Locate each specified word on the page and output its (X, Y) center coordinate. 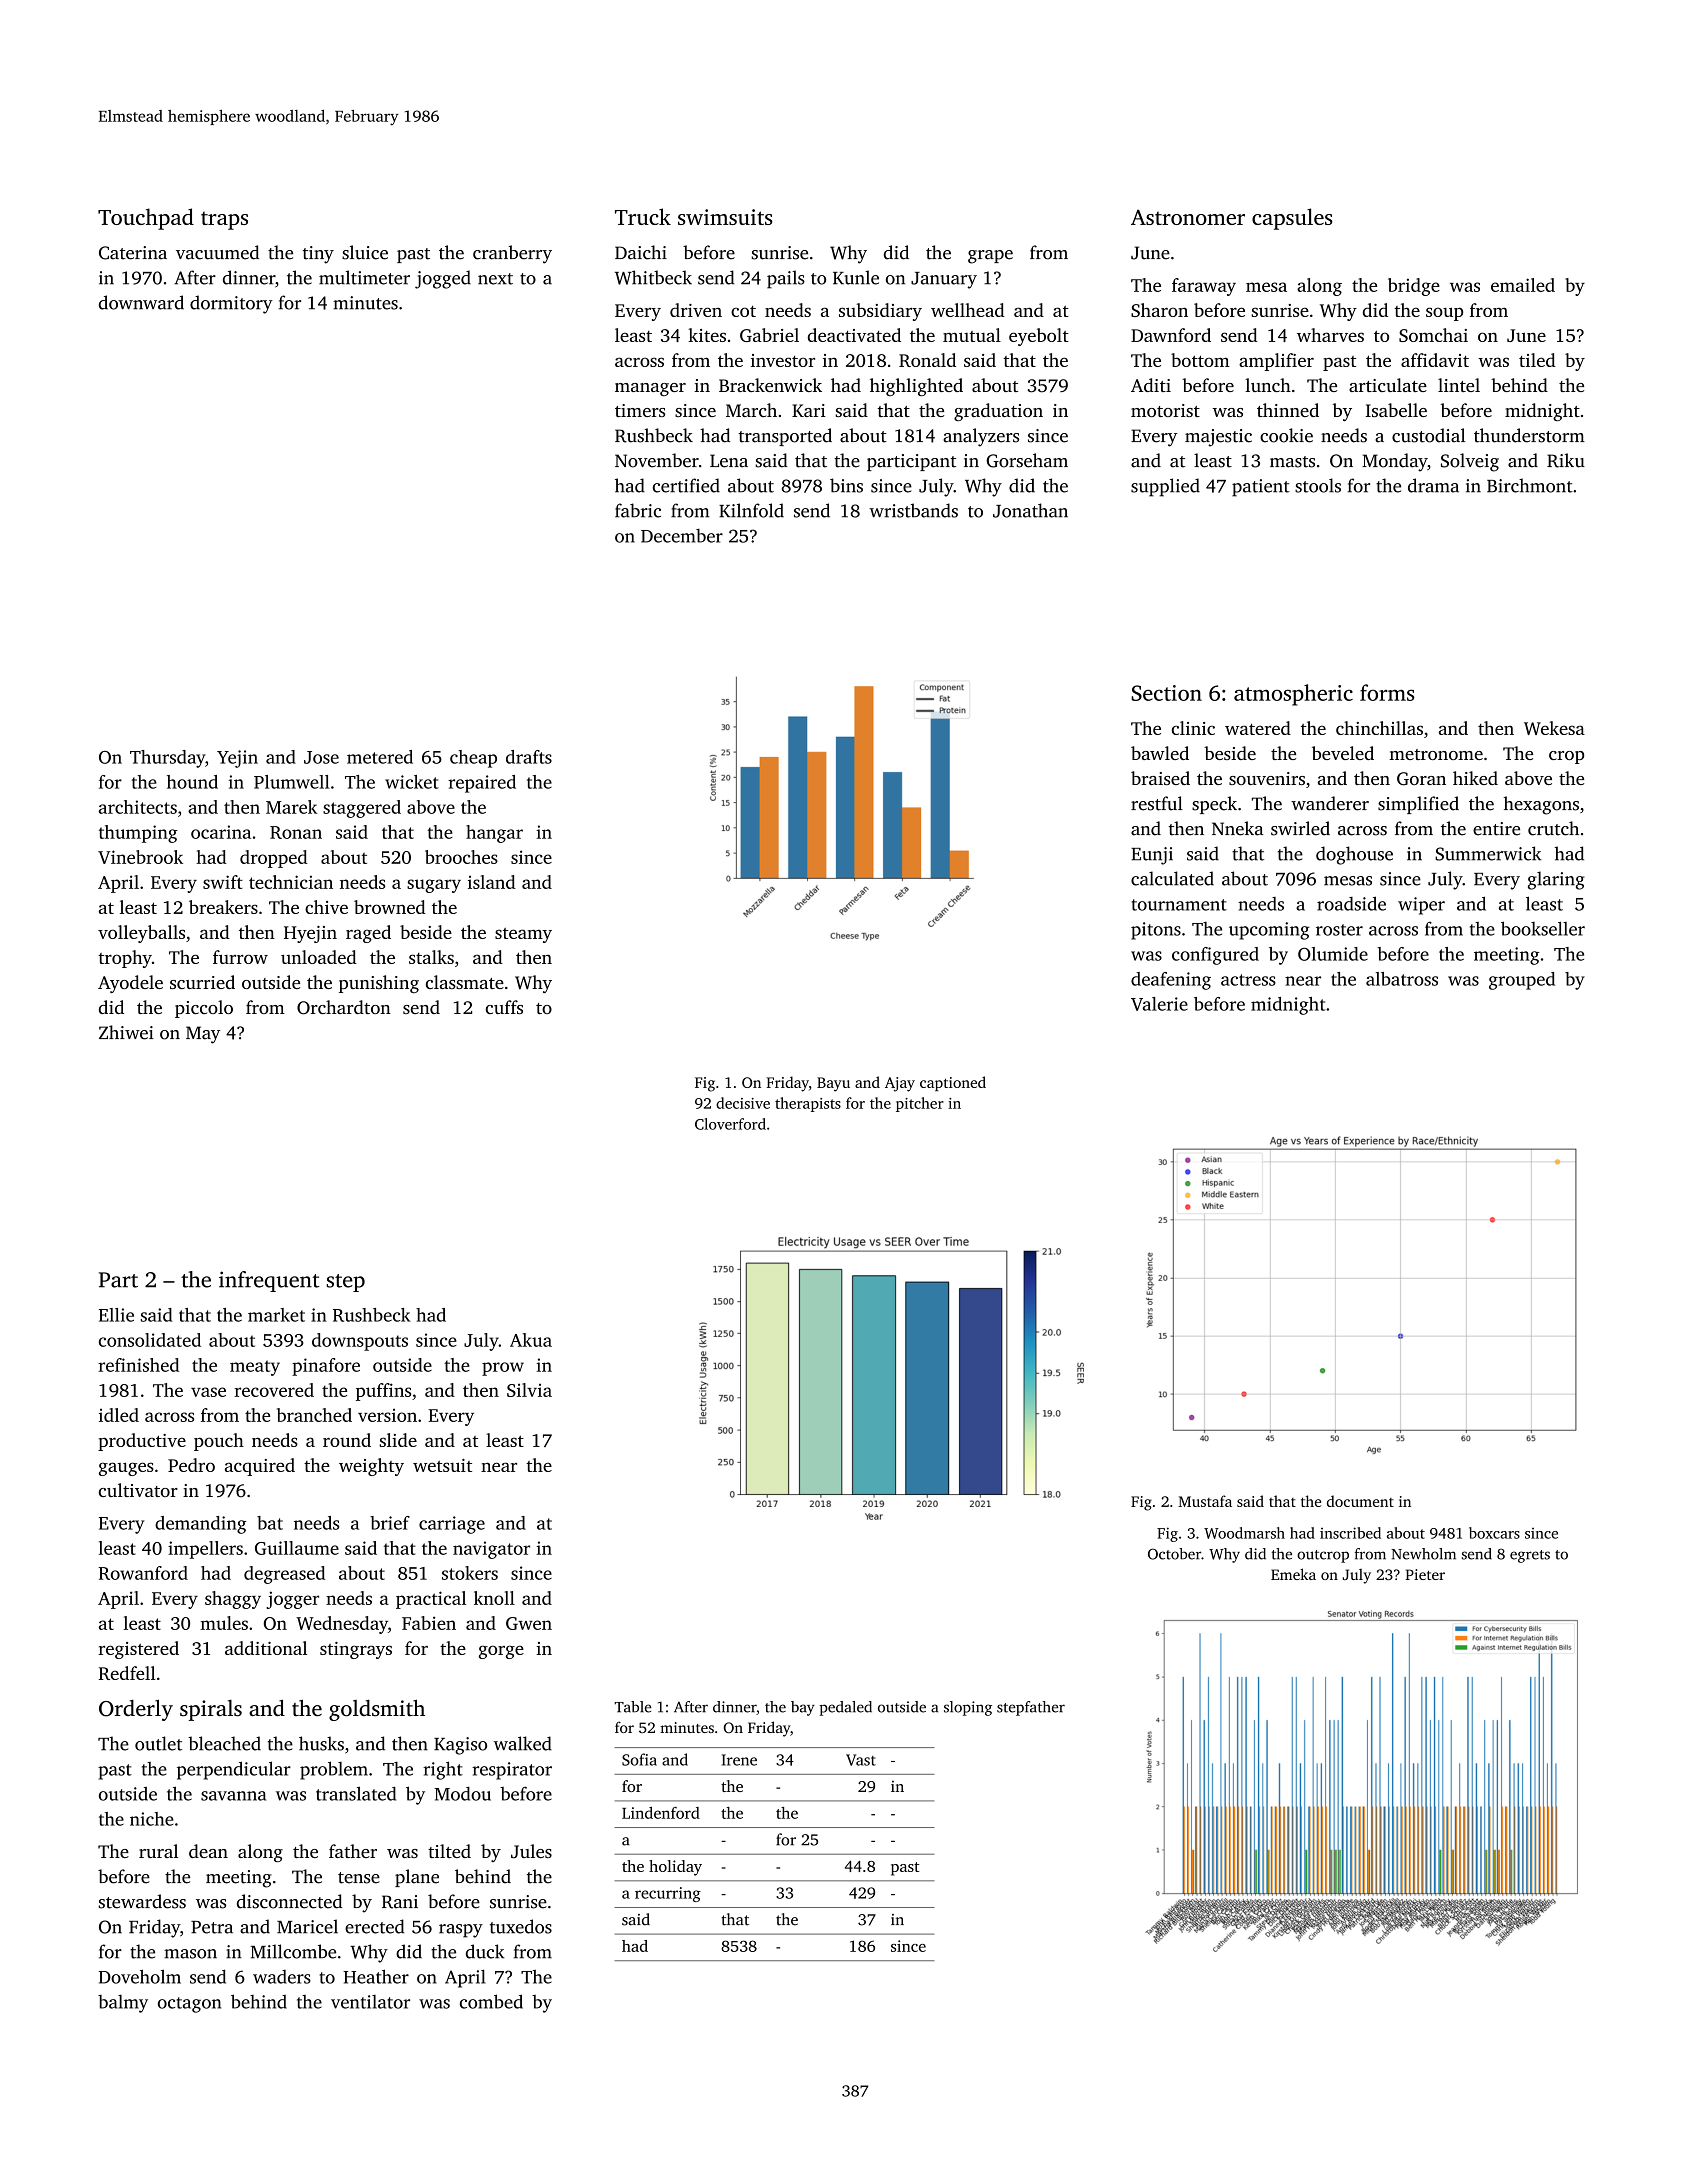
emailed (1523, 285)
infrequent (269, 1281)
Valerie (1159, 1004)
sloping (968, 1708)
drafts (529, 757)
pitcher (920, 1104)
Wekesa (1554, 728)
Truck (643, 216)
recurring (668, 1894)
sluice (365, 252)
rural (158, 1851)
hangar (494, 834)
